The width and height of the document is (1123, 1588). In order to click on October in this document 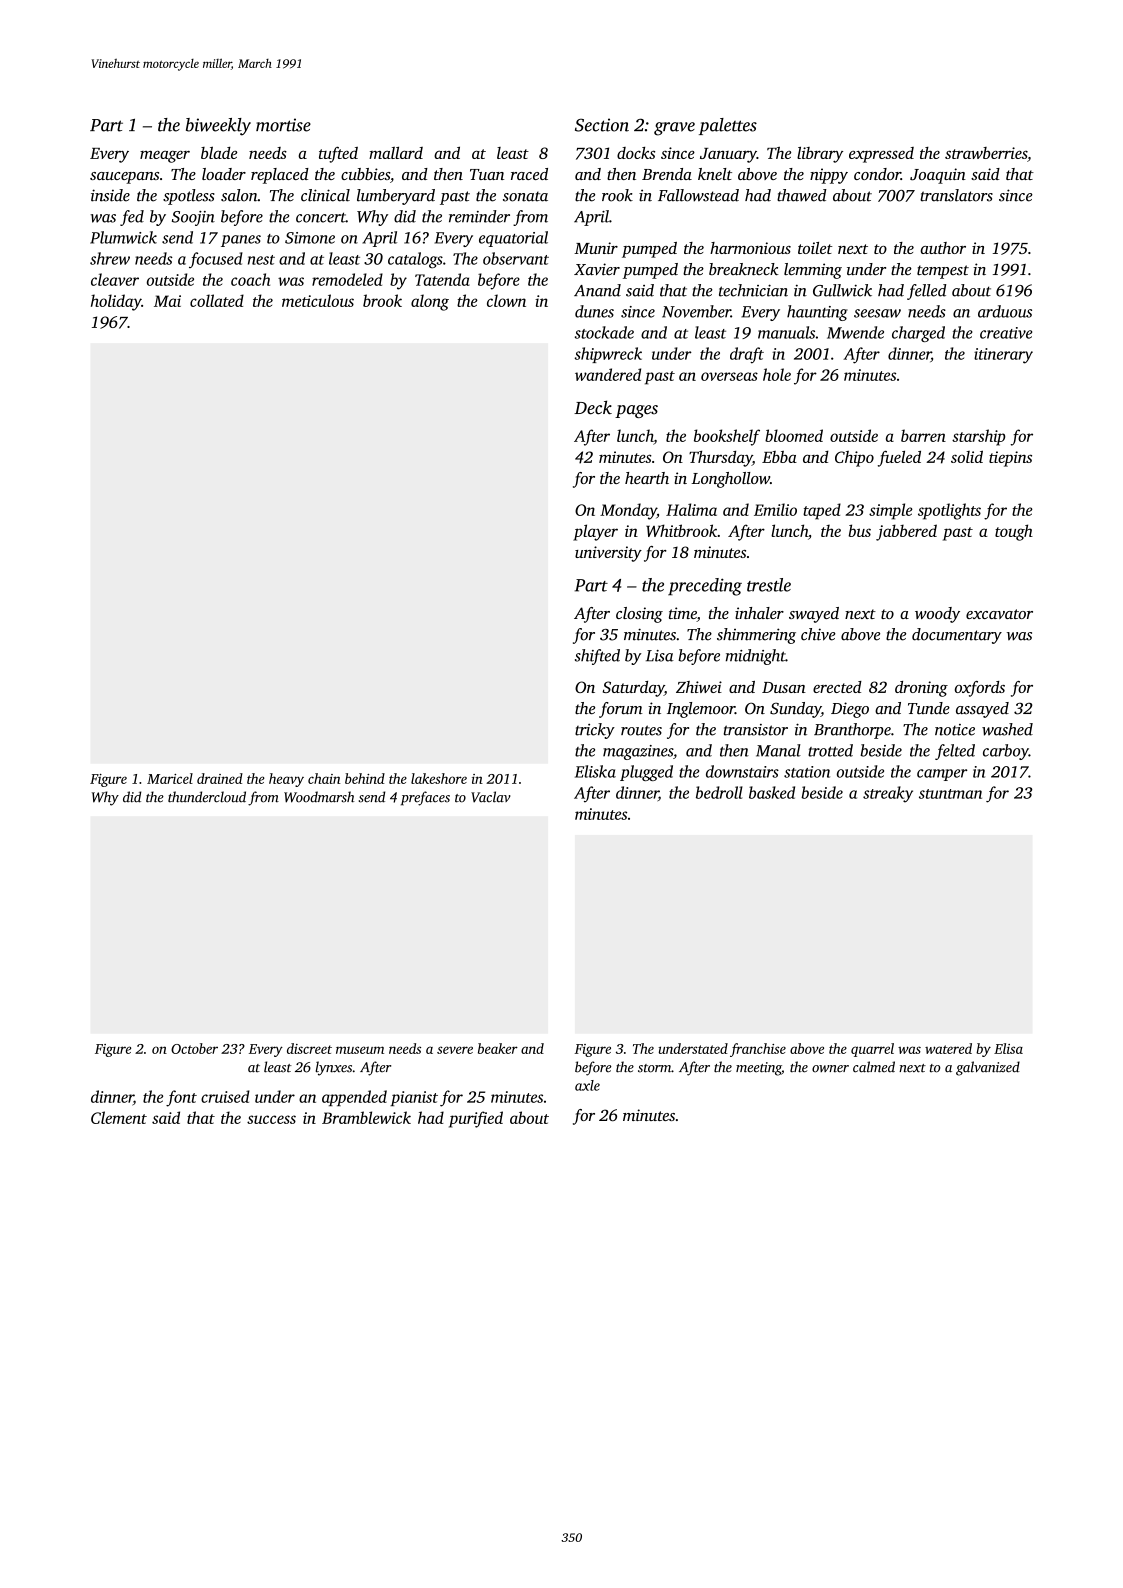, I will do `click(194, 1048)`.
